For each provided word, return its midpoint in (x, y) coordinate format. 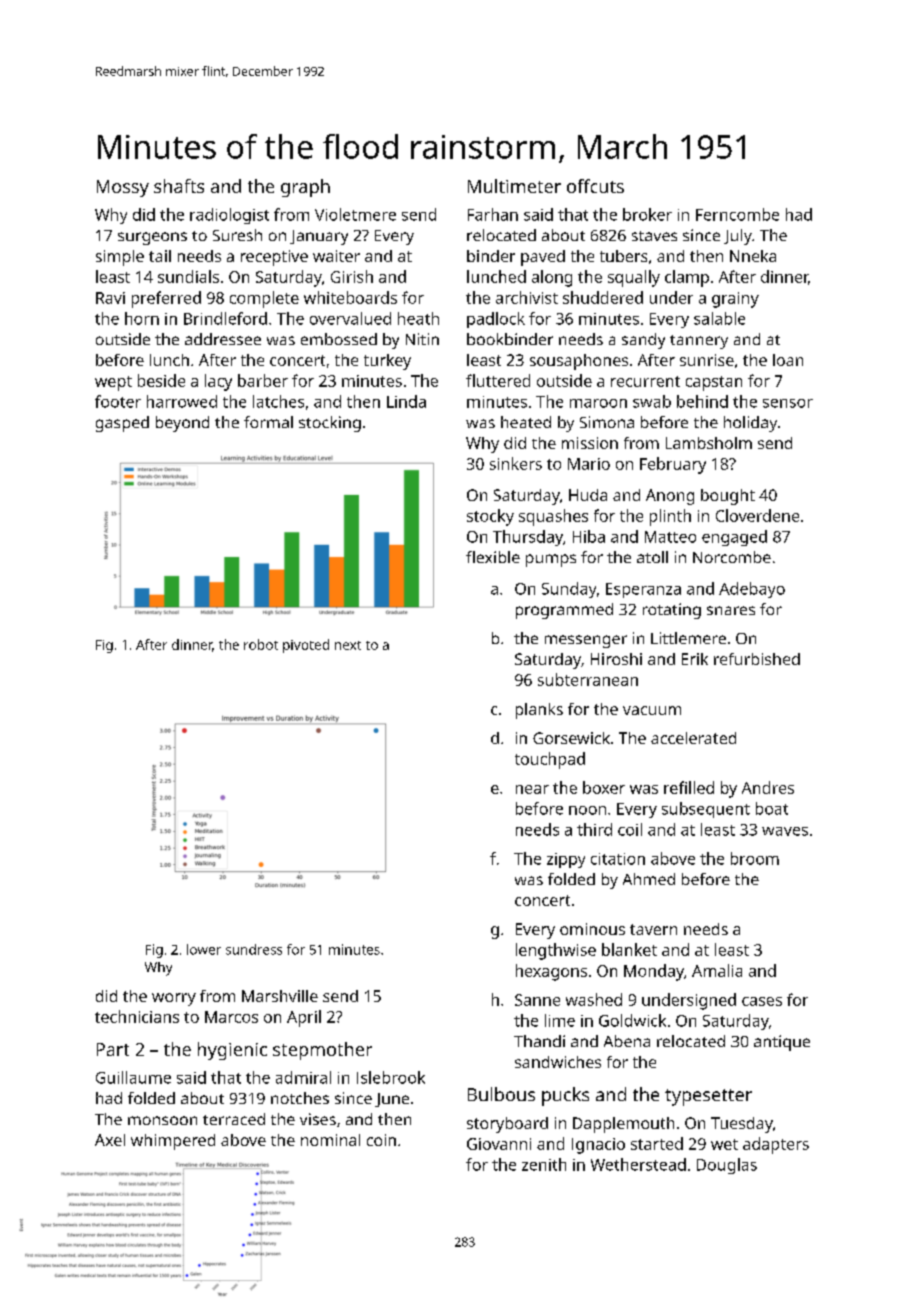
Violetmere (355, 214)
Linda (406, 401)
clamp (687, 278)
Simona (607, 422)
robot (261, 644)
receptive (274, 258)
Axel (110, 1140)
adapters (776, 1145)
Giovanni (499, 1144)
